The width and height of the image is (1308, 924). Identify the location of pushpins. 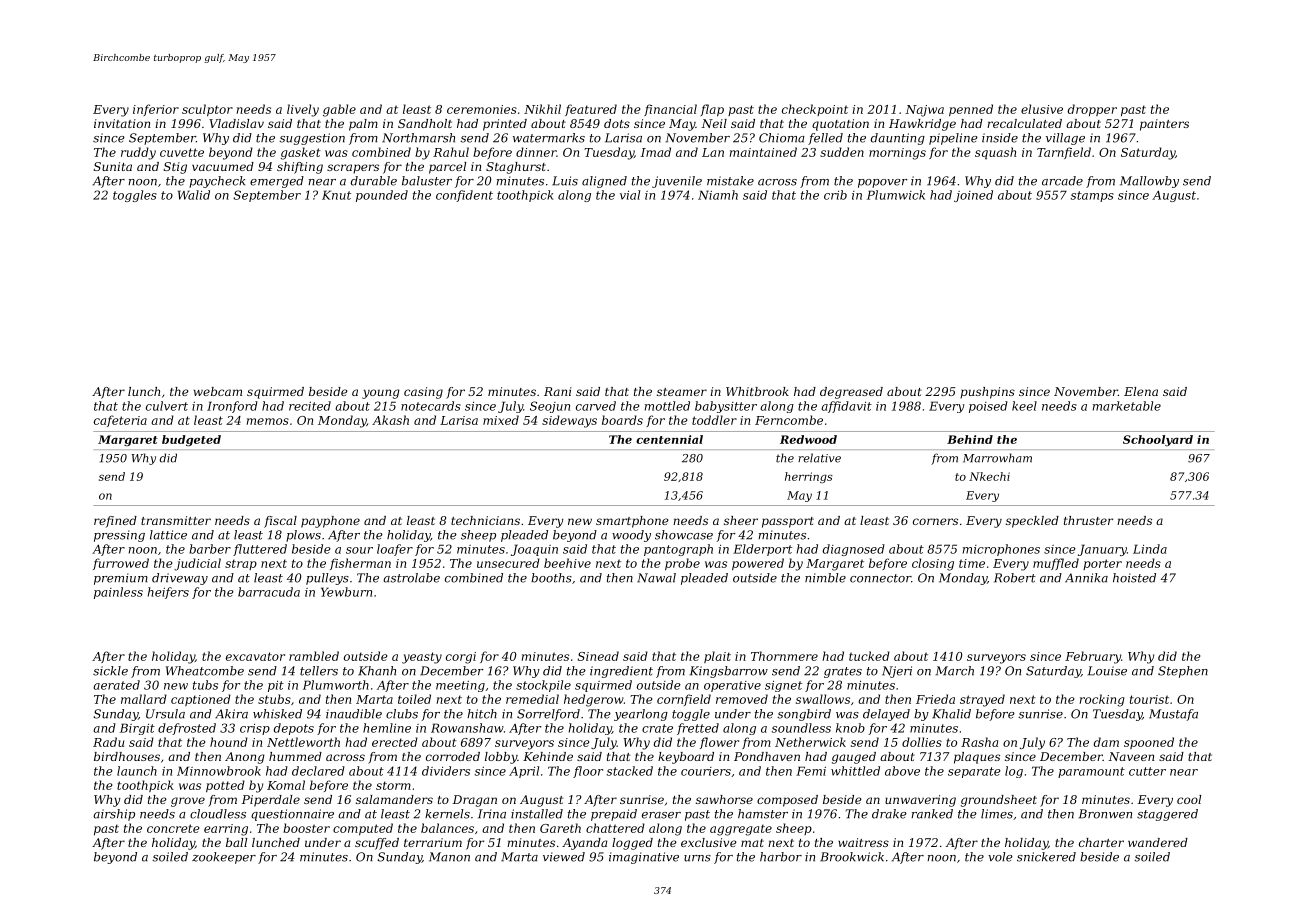
(987, 393).
